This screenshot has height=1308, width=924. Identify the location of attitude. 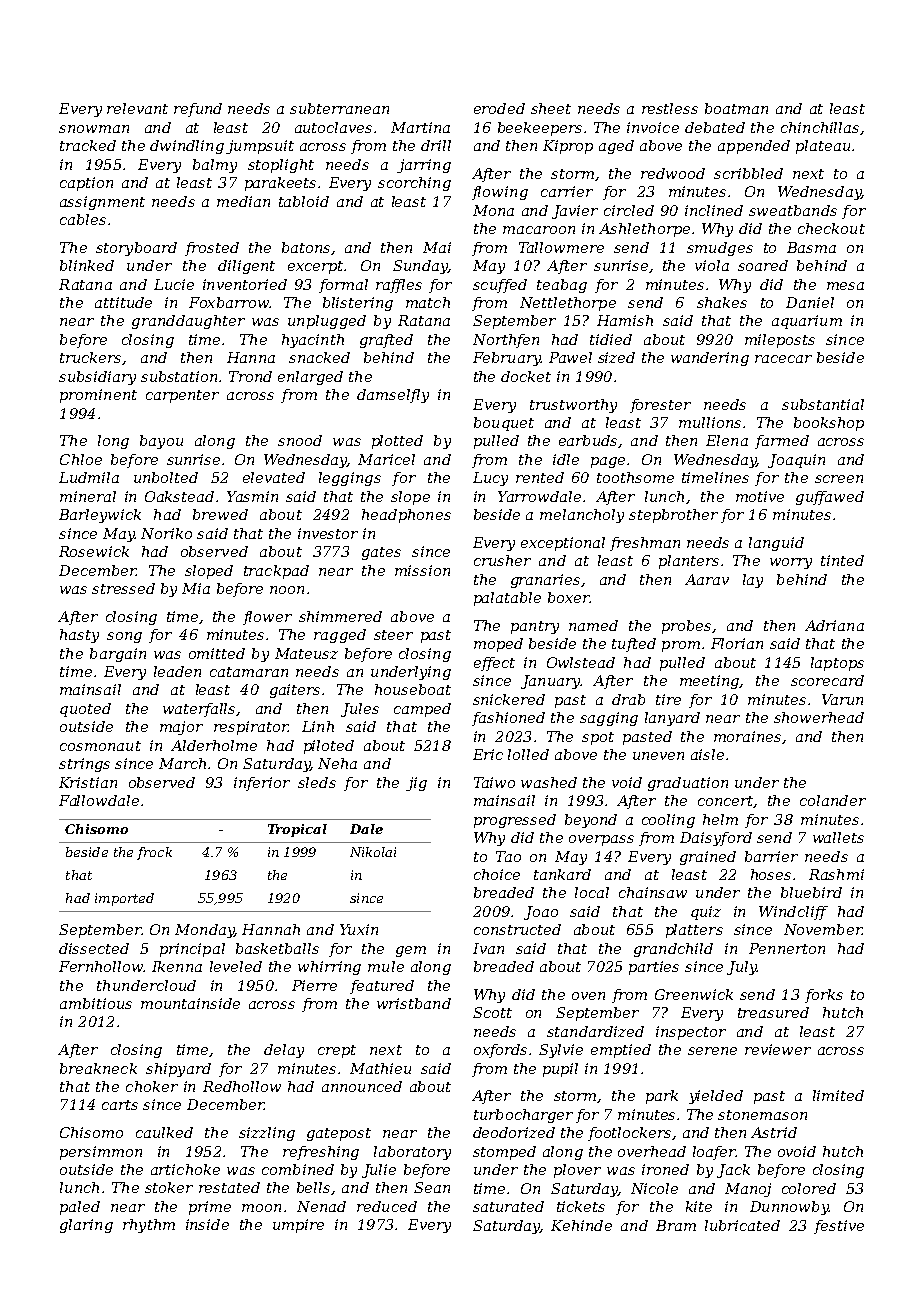
(123, 302).
